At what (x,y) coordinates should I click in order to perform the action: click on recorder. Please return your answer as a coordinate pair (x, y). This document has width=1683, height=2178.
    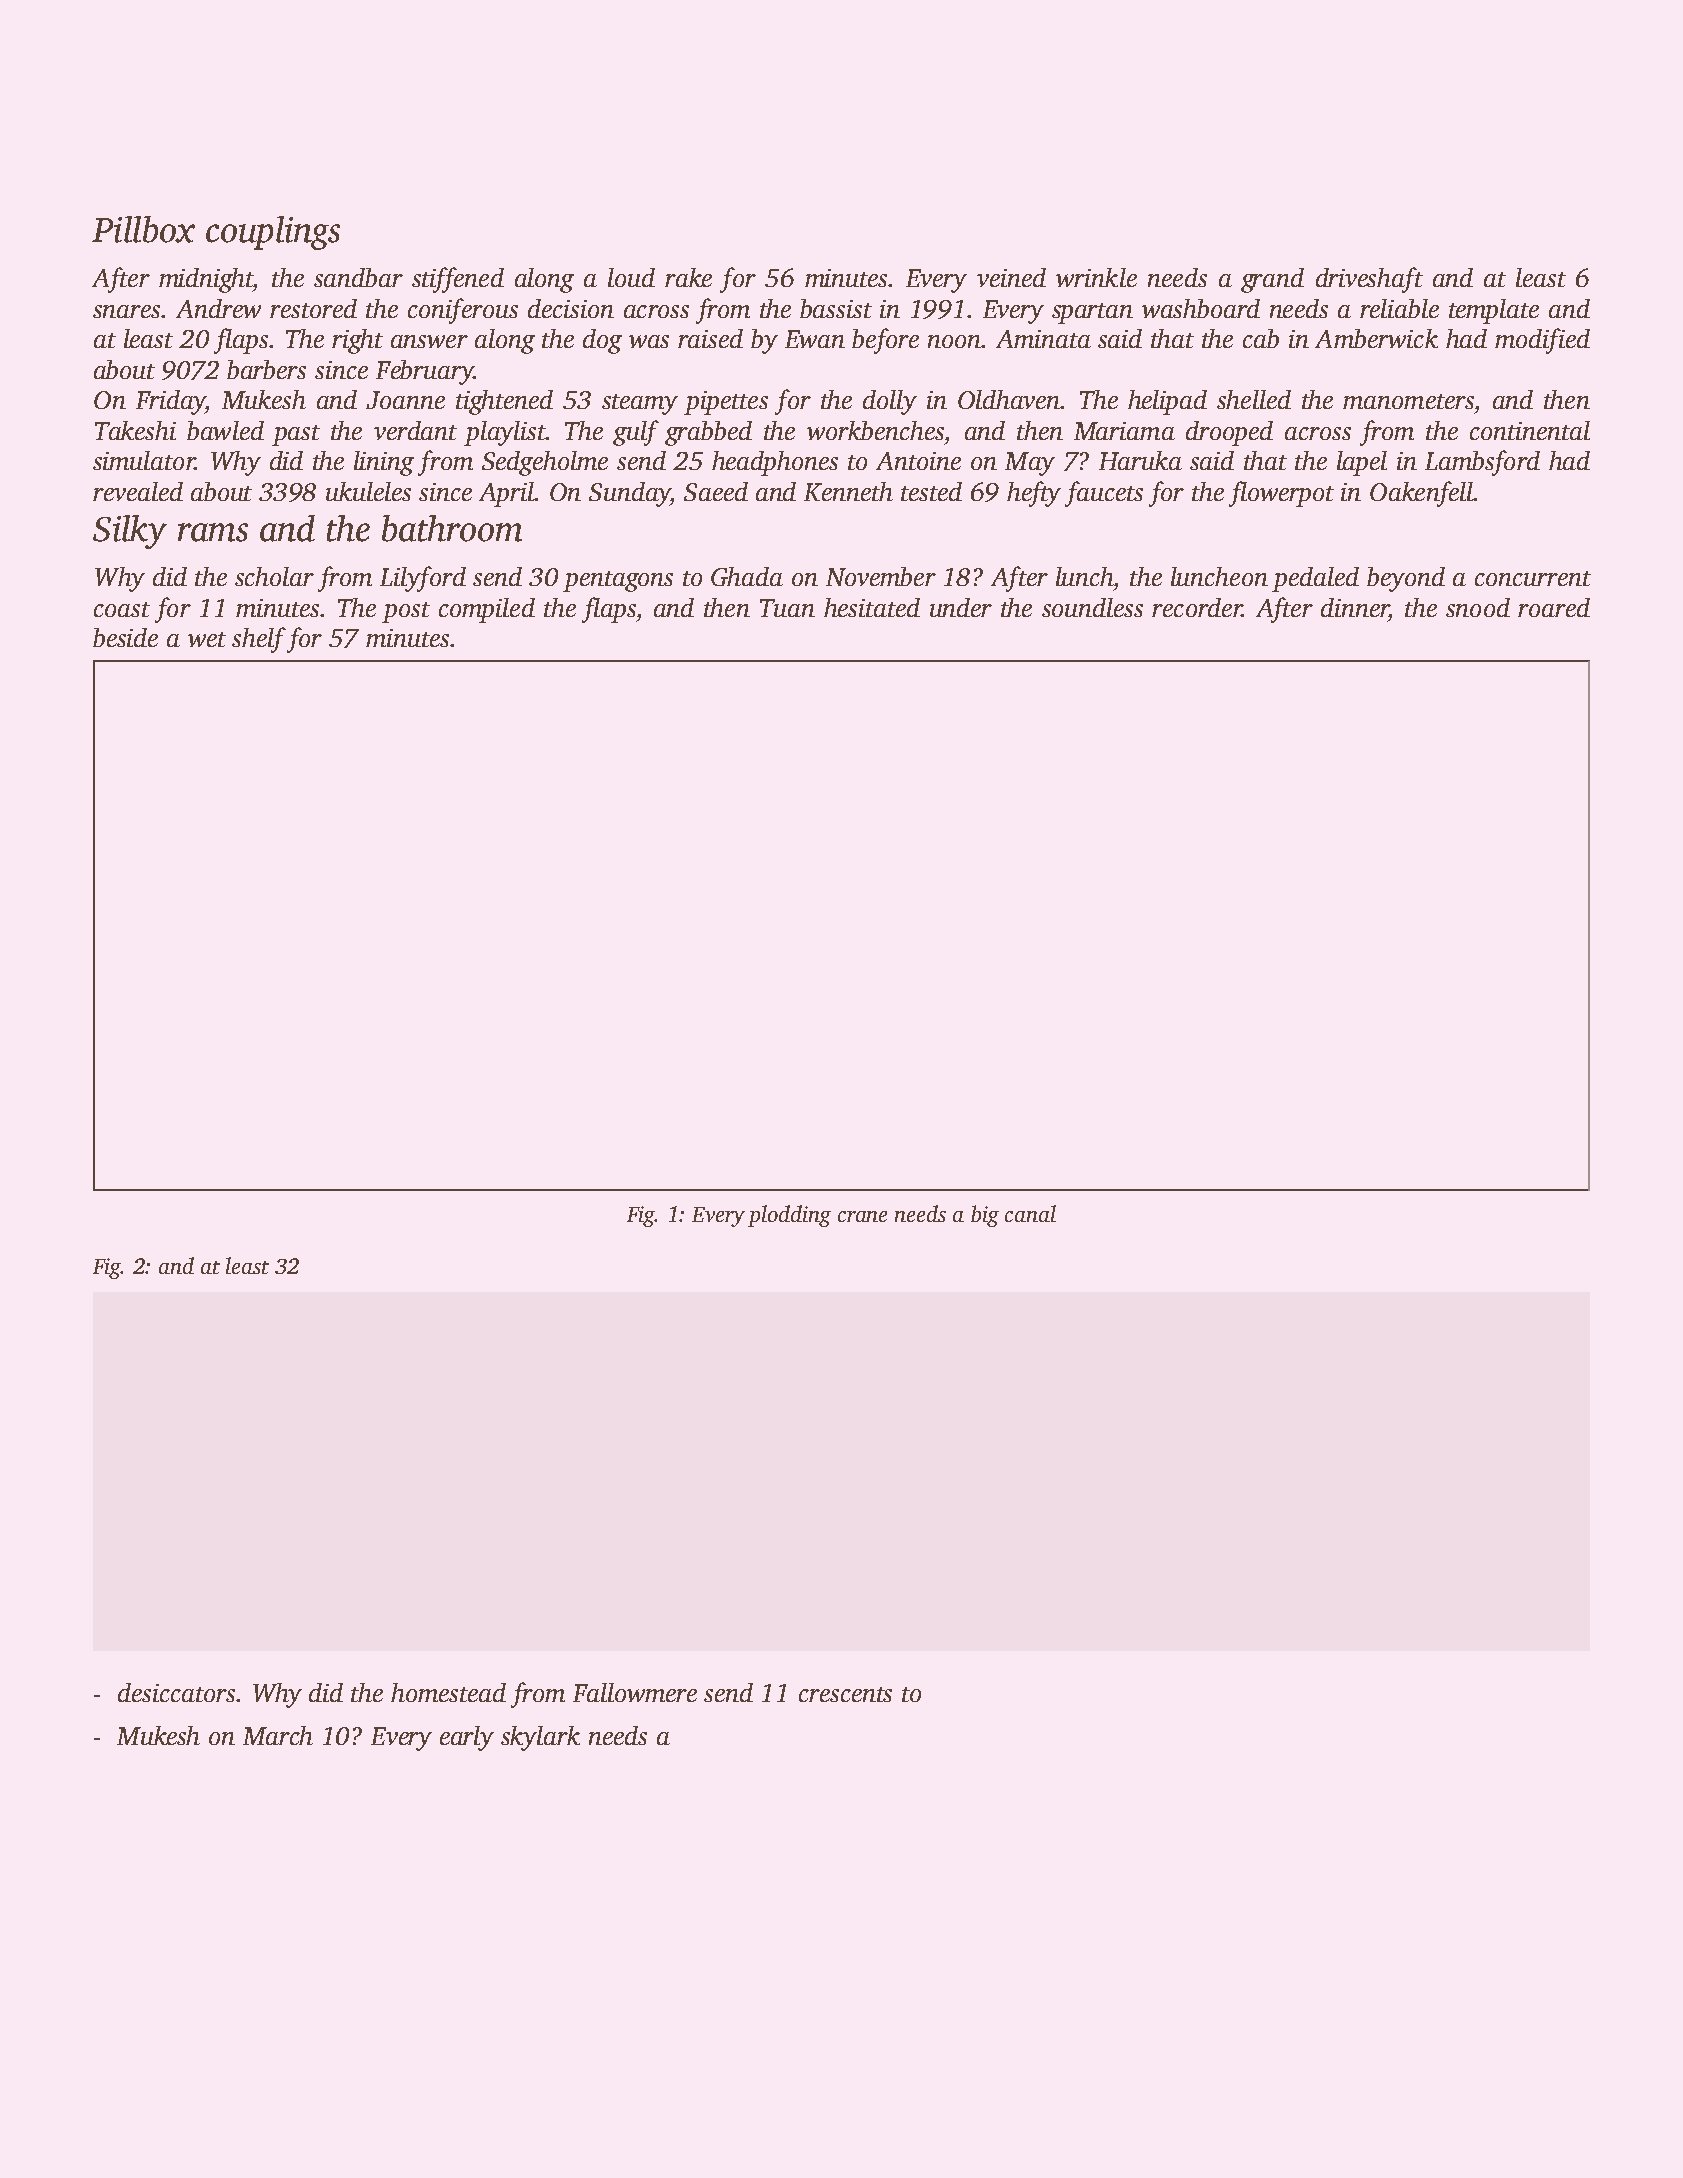
    Looking at the image, I should click on (1197, 607).
